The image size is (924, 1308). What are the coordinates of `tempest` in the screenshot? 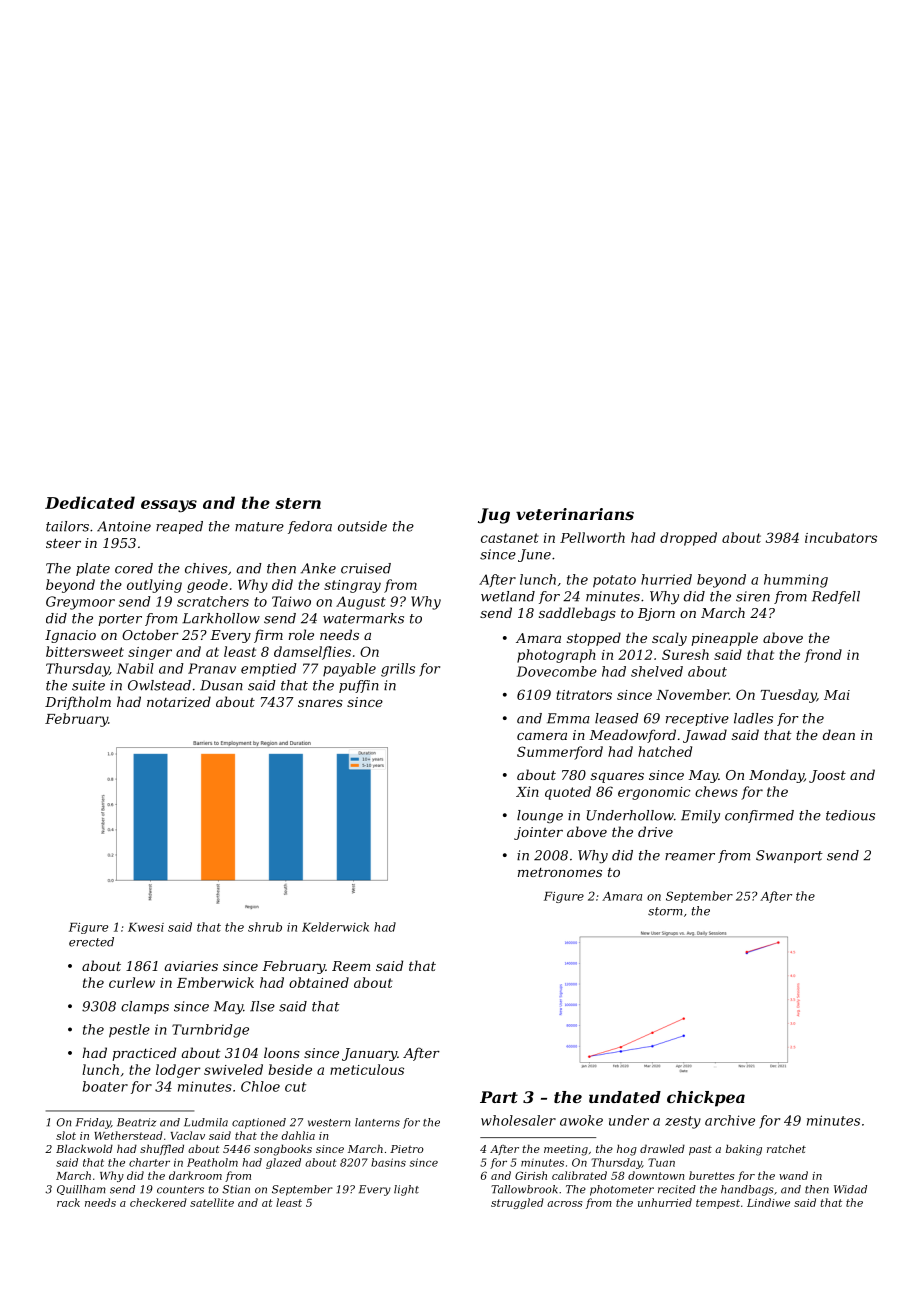 It's located at (718, 1204).
